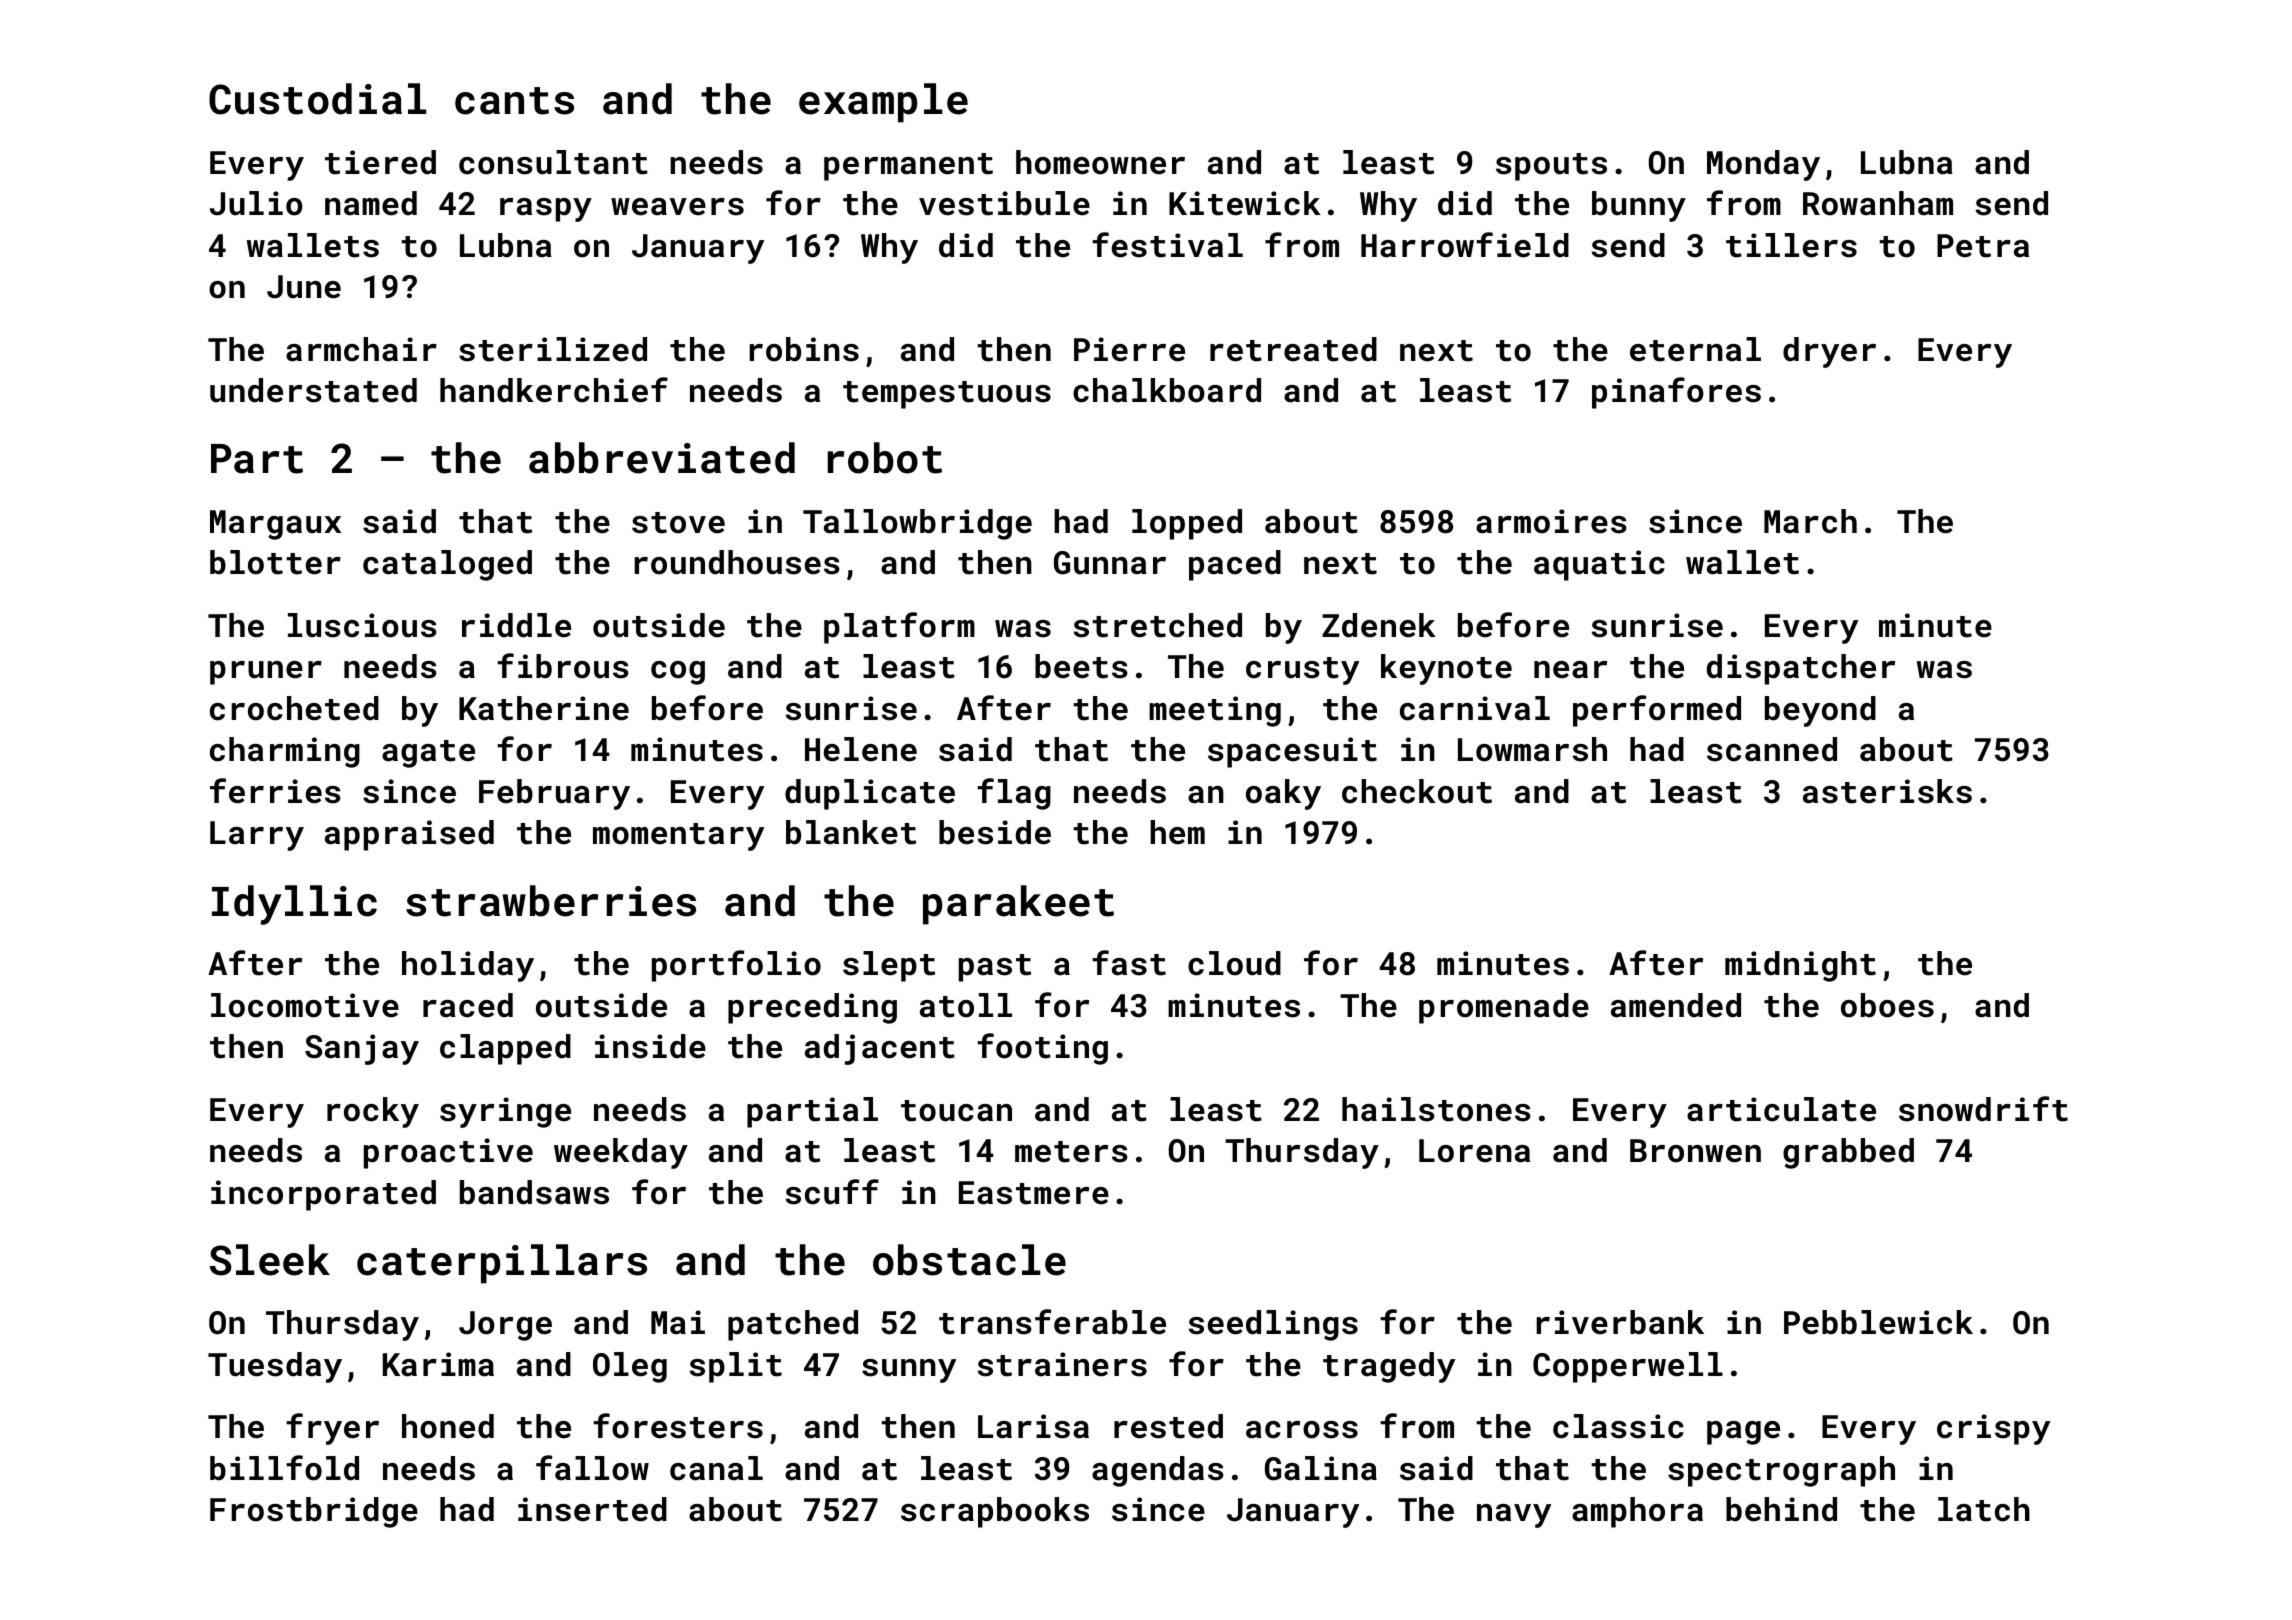 The image size is (2292, 1620). I want to click on spacesuit, so click(1292, 752).
